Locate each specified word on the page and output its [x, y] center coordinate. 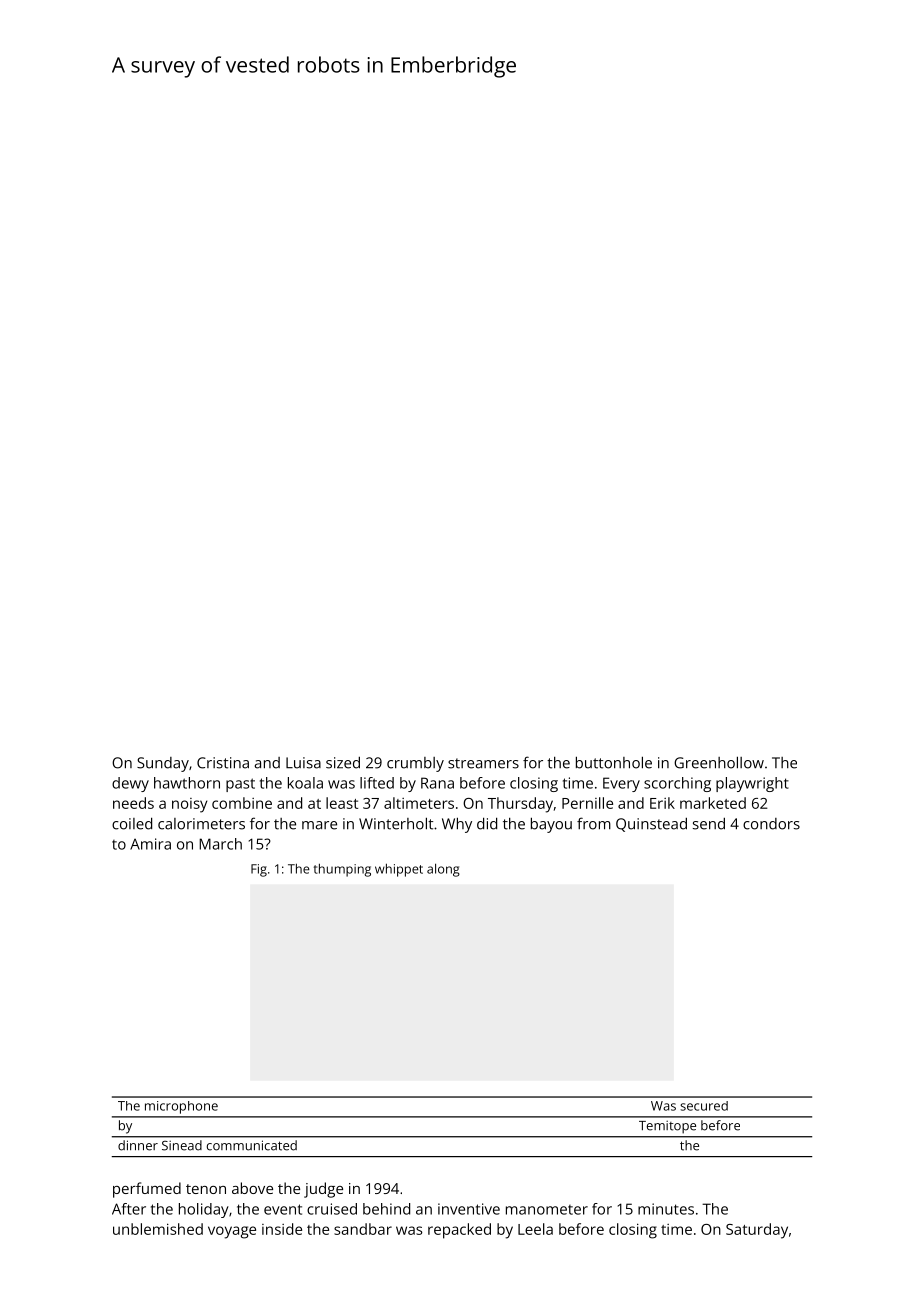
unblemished [158, 1229]
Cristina [223, 763]
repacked [459, 1231]
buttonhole [614, 762]
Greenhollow [719, 762]
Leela [535, 1229]
